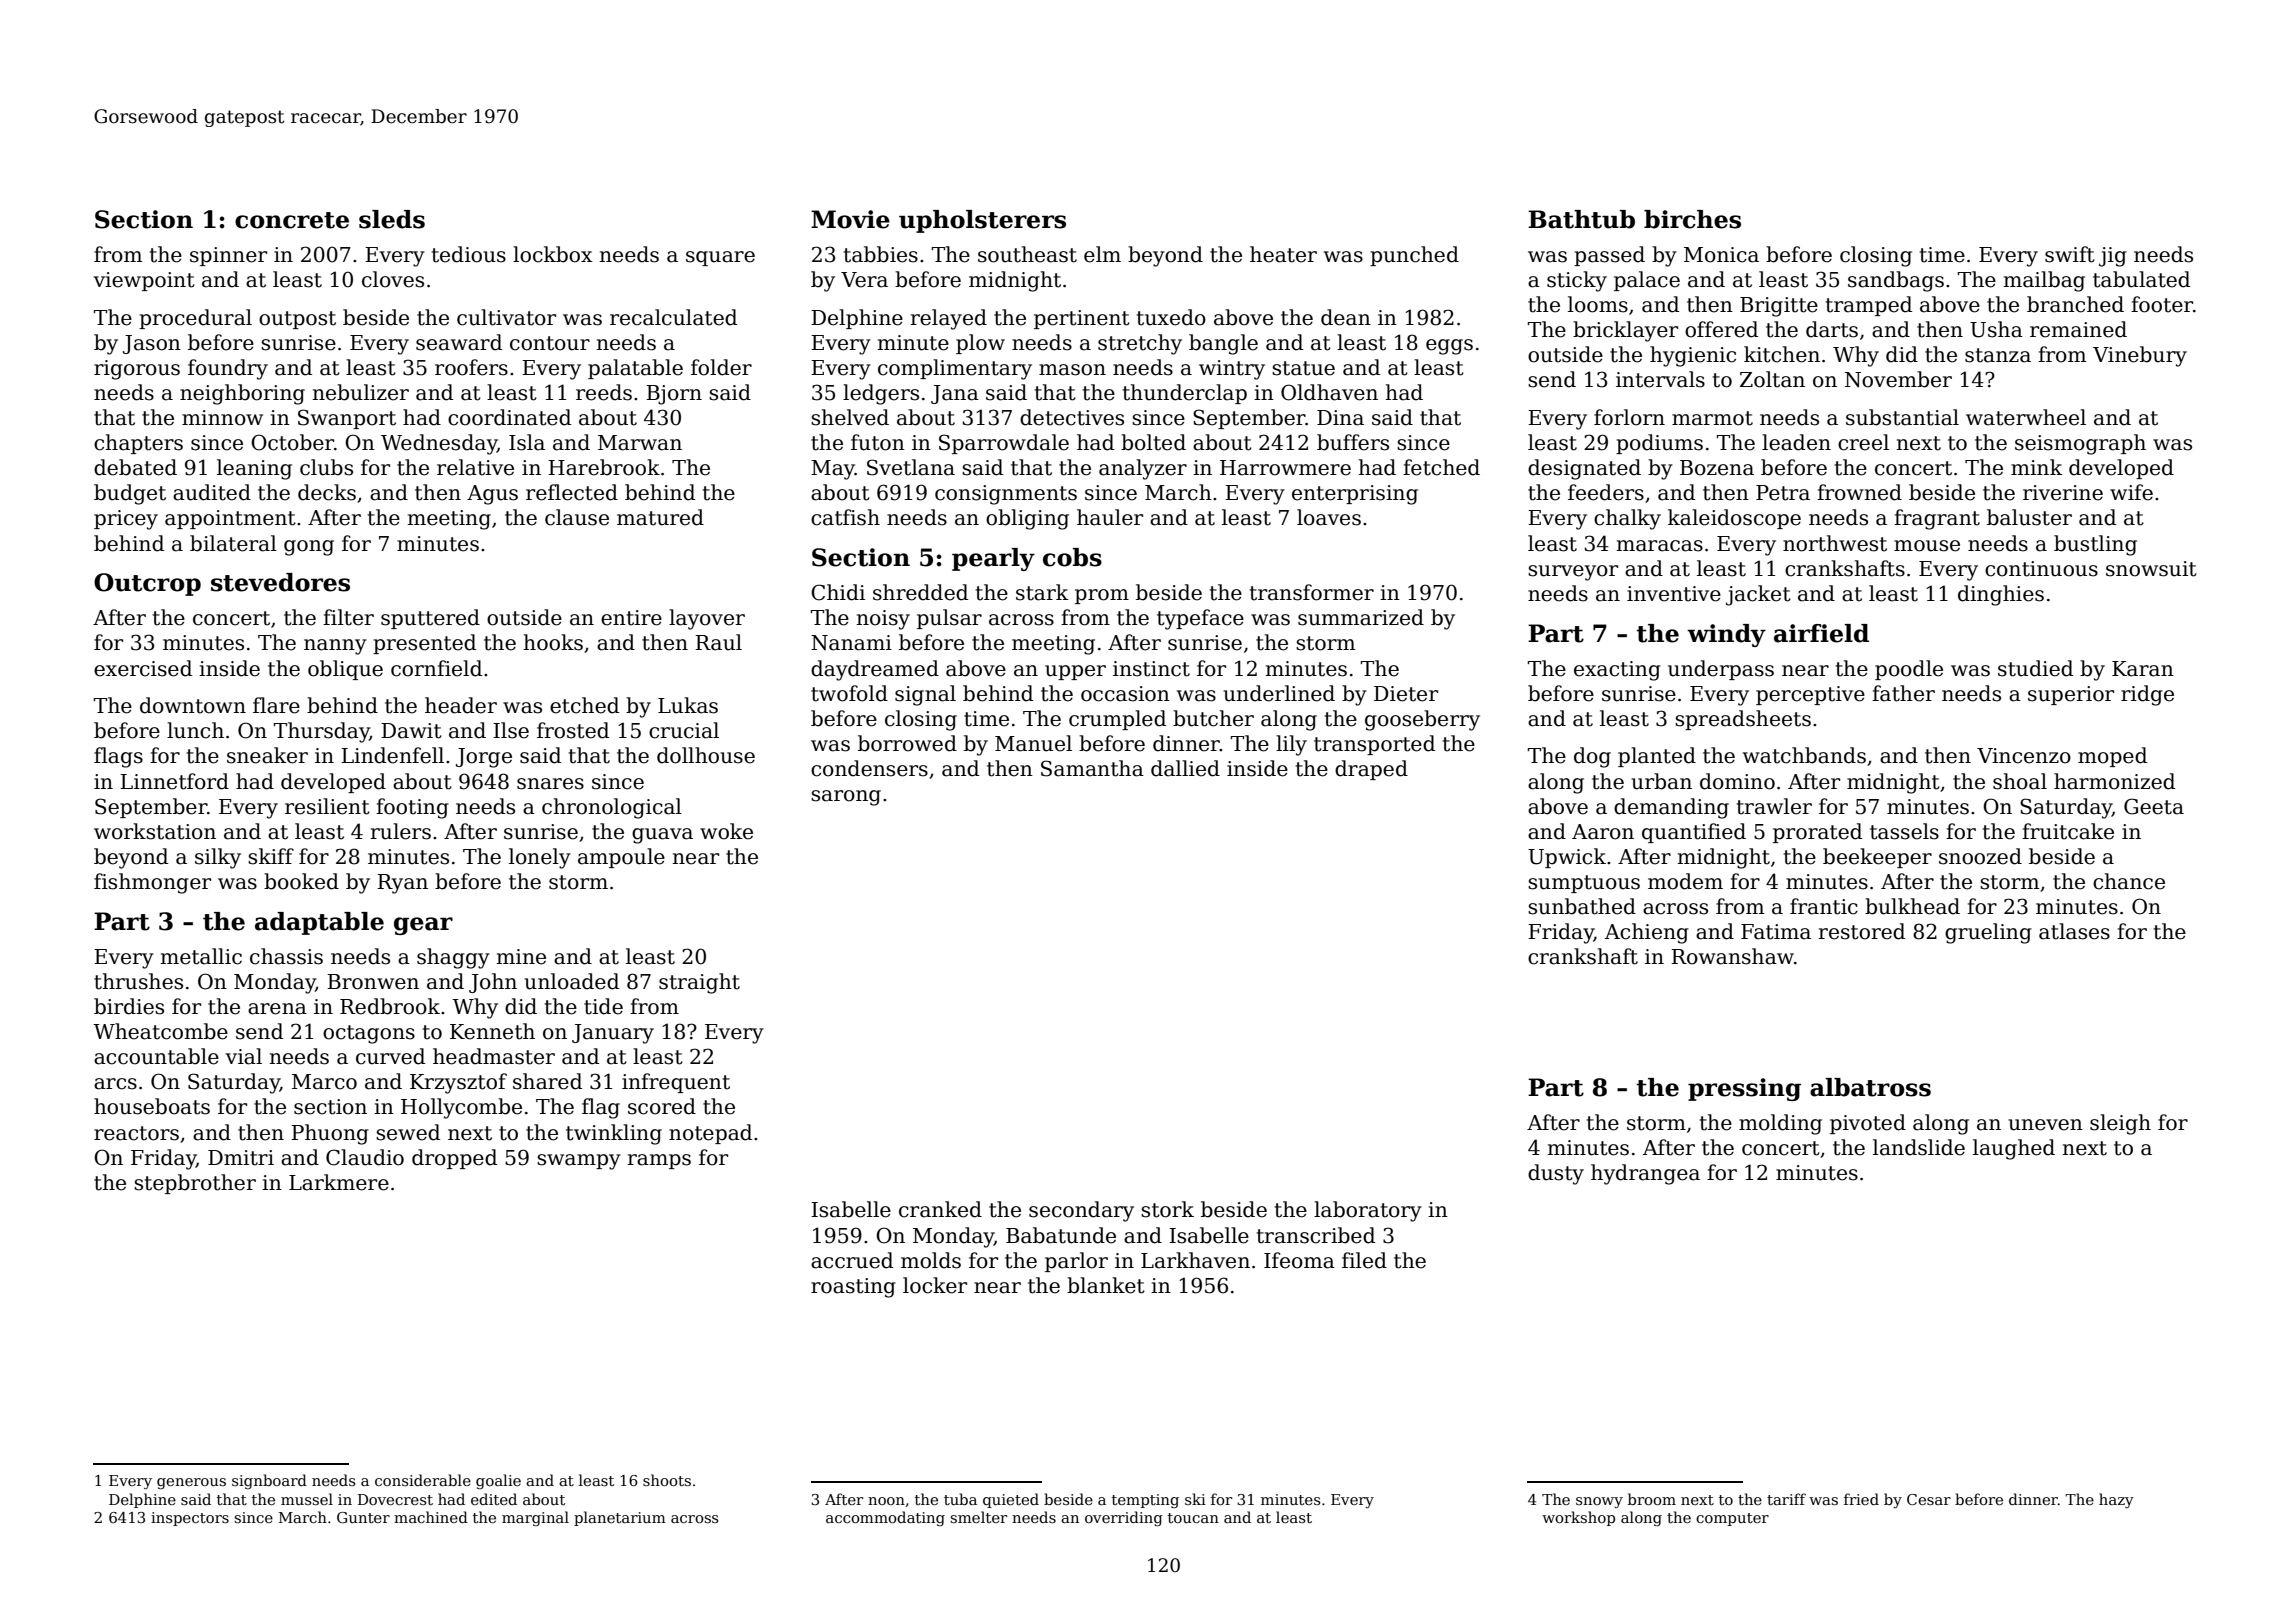 This screenshot has width=2292, height=1620. What do you see at coordinates (1692, 219) in the screenshot?
I see `birches` at bounding box center [1692, 219].
